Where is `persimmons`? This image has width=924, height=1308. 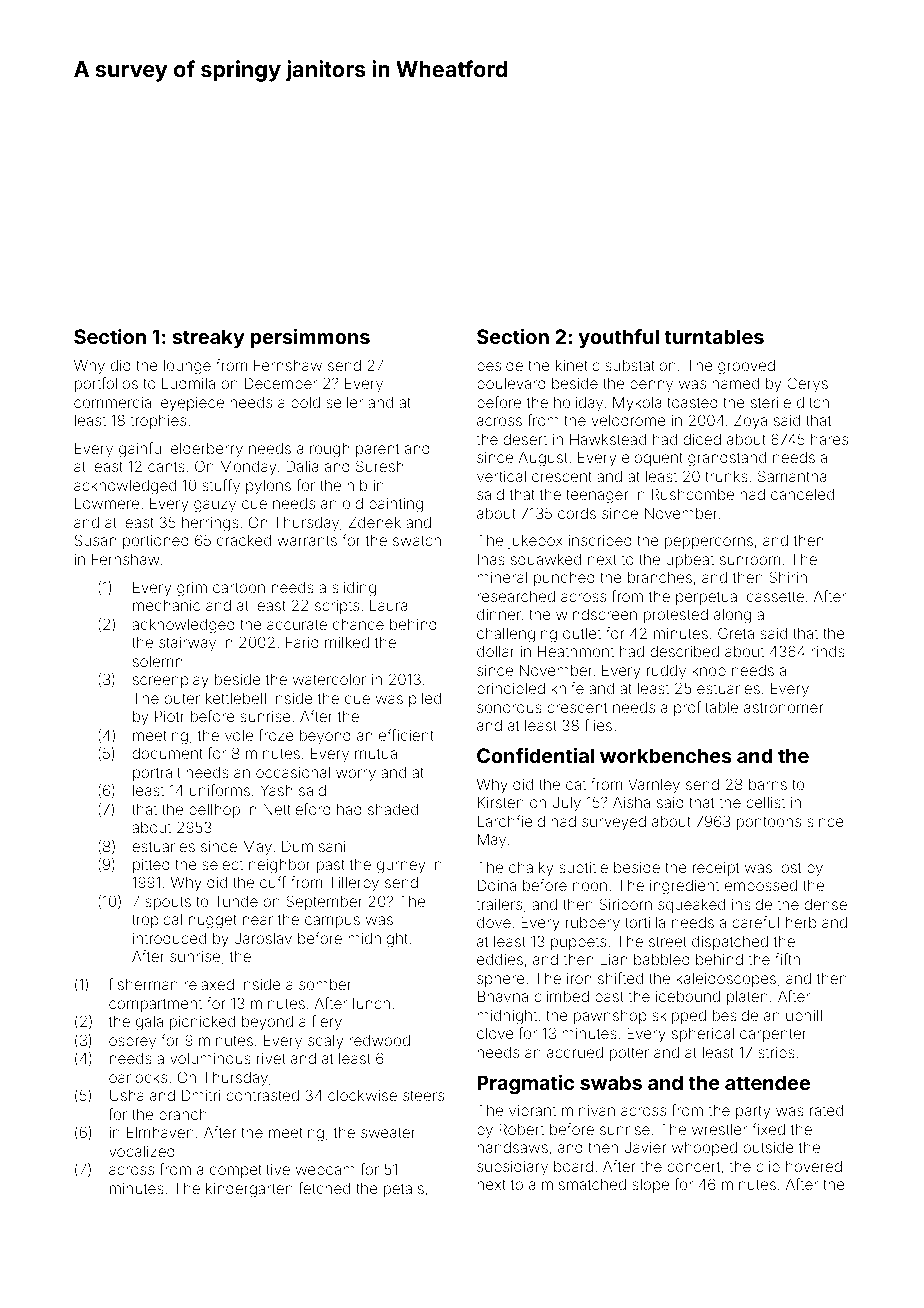
persimmons is located at coordinates (310, 338).
